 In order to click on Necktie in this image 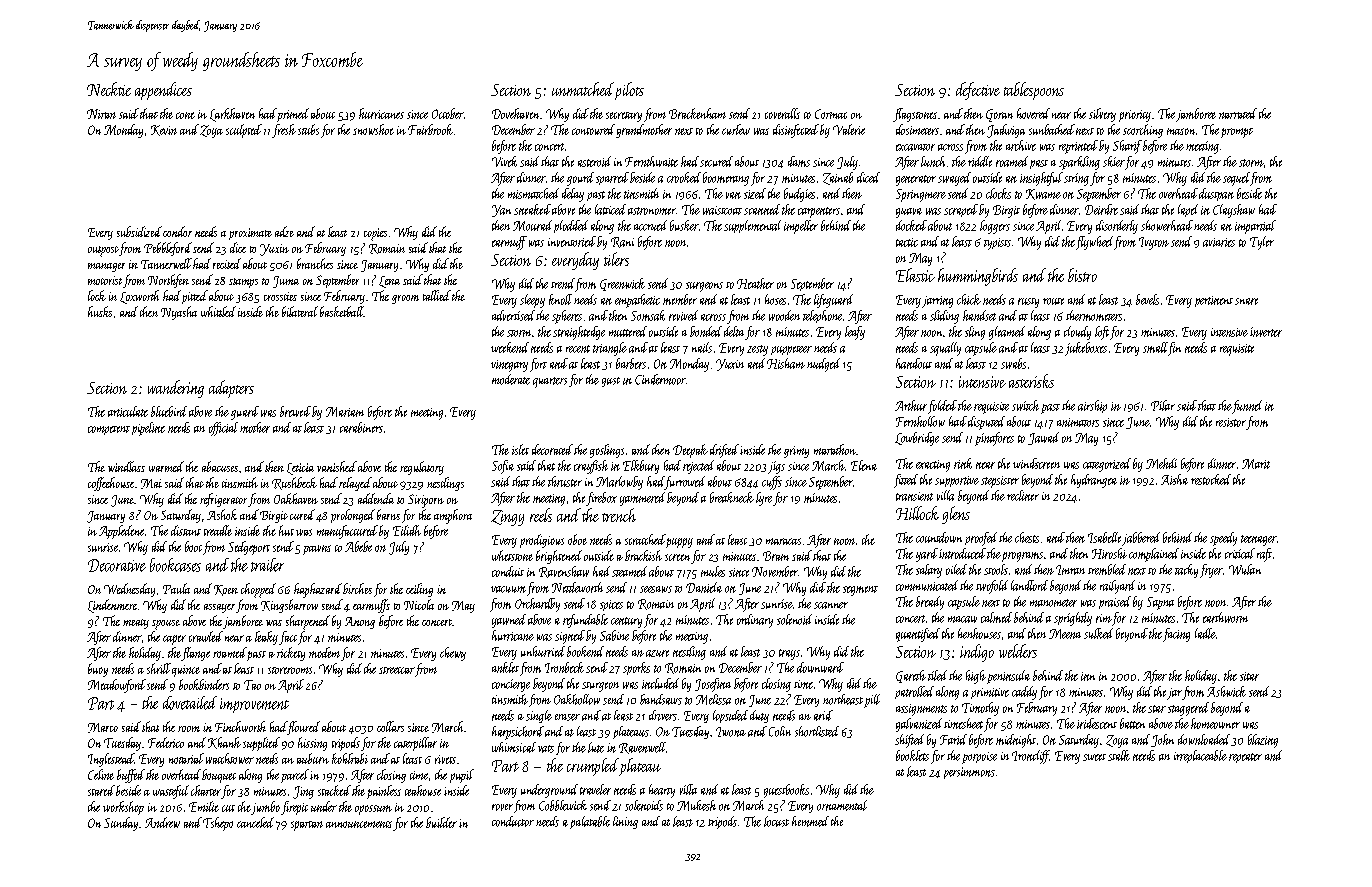, I will do `click(109, 89)`.
